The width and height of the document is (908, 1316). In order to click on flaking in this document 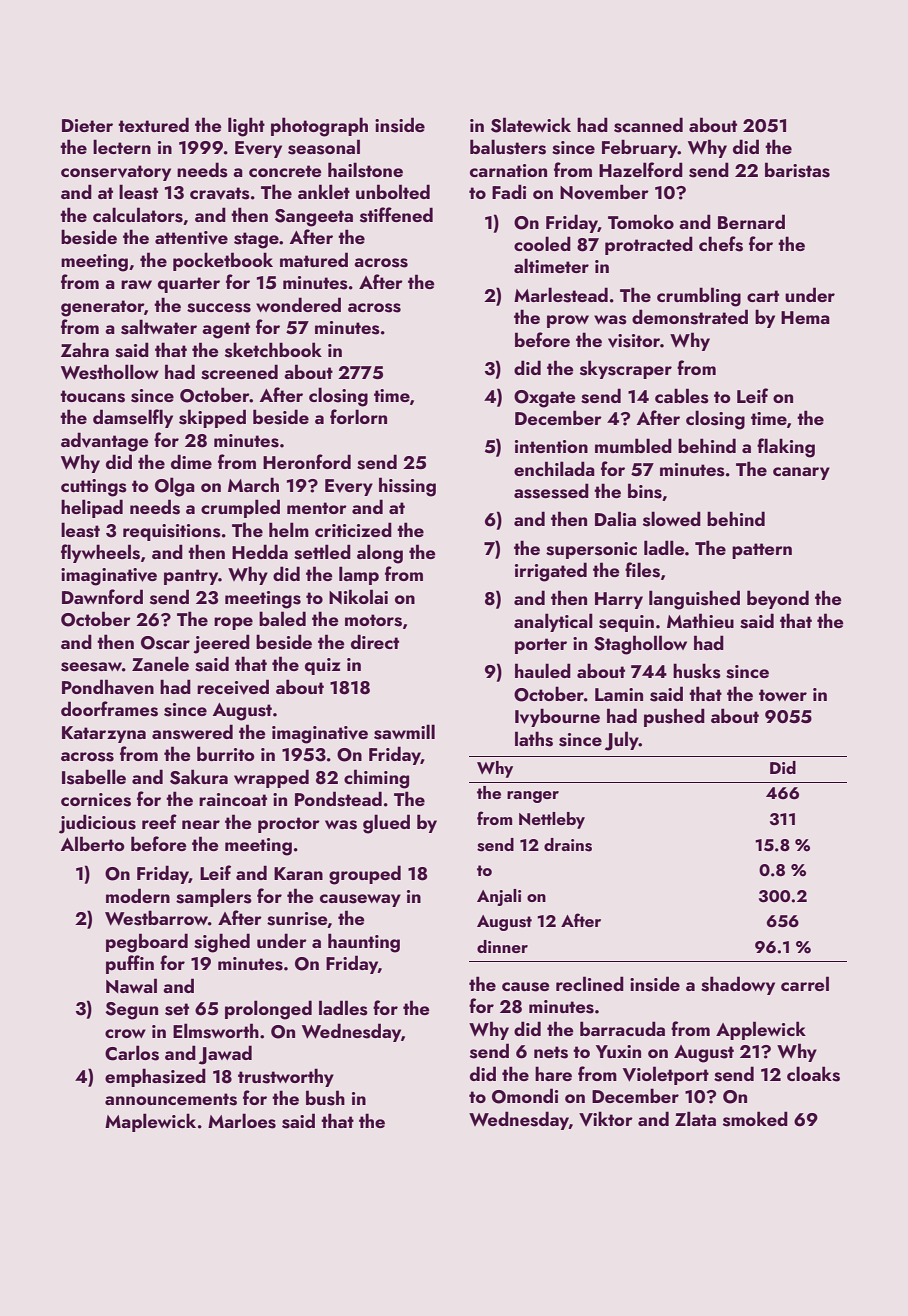, I will do `click(786, 448)`.
